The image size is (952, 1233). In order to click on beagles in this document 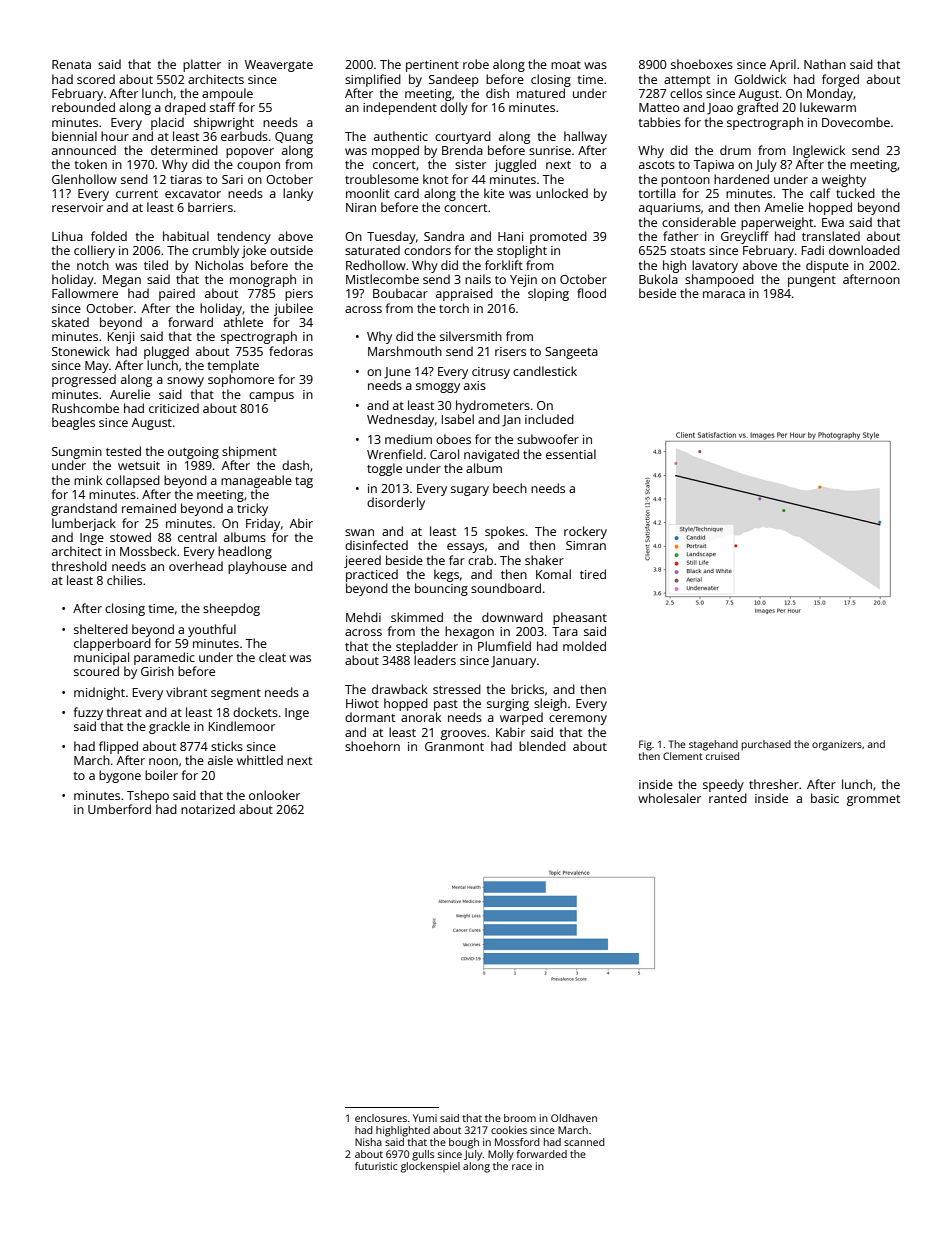, I will do `click(73, 423)`.
